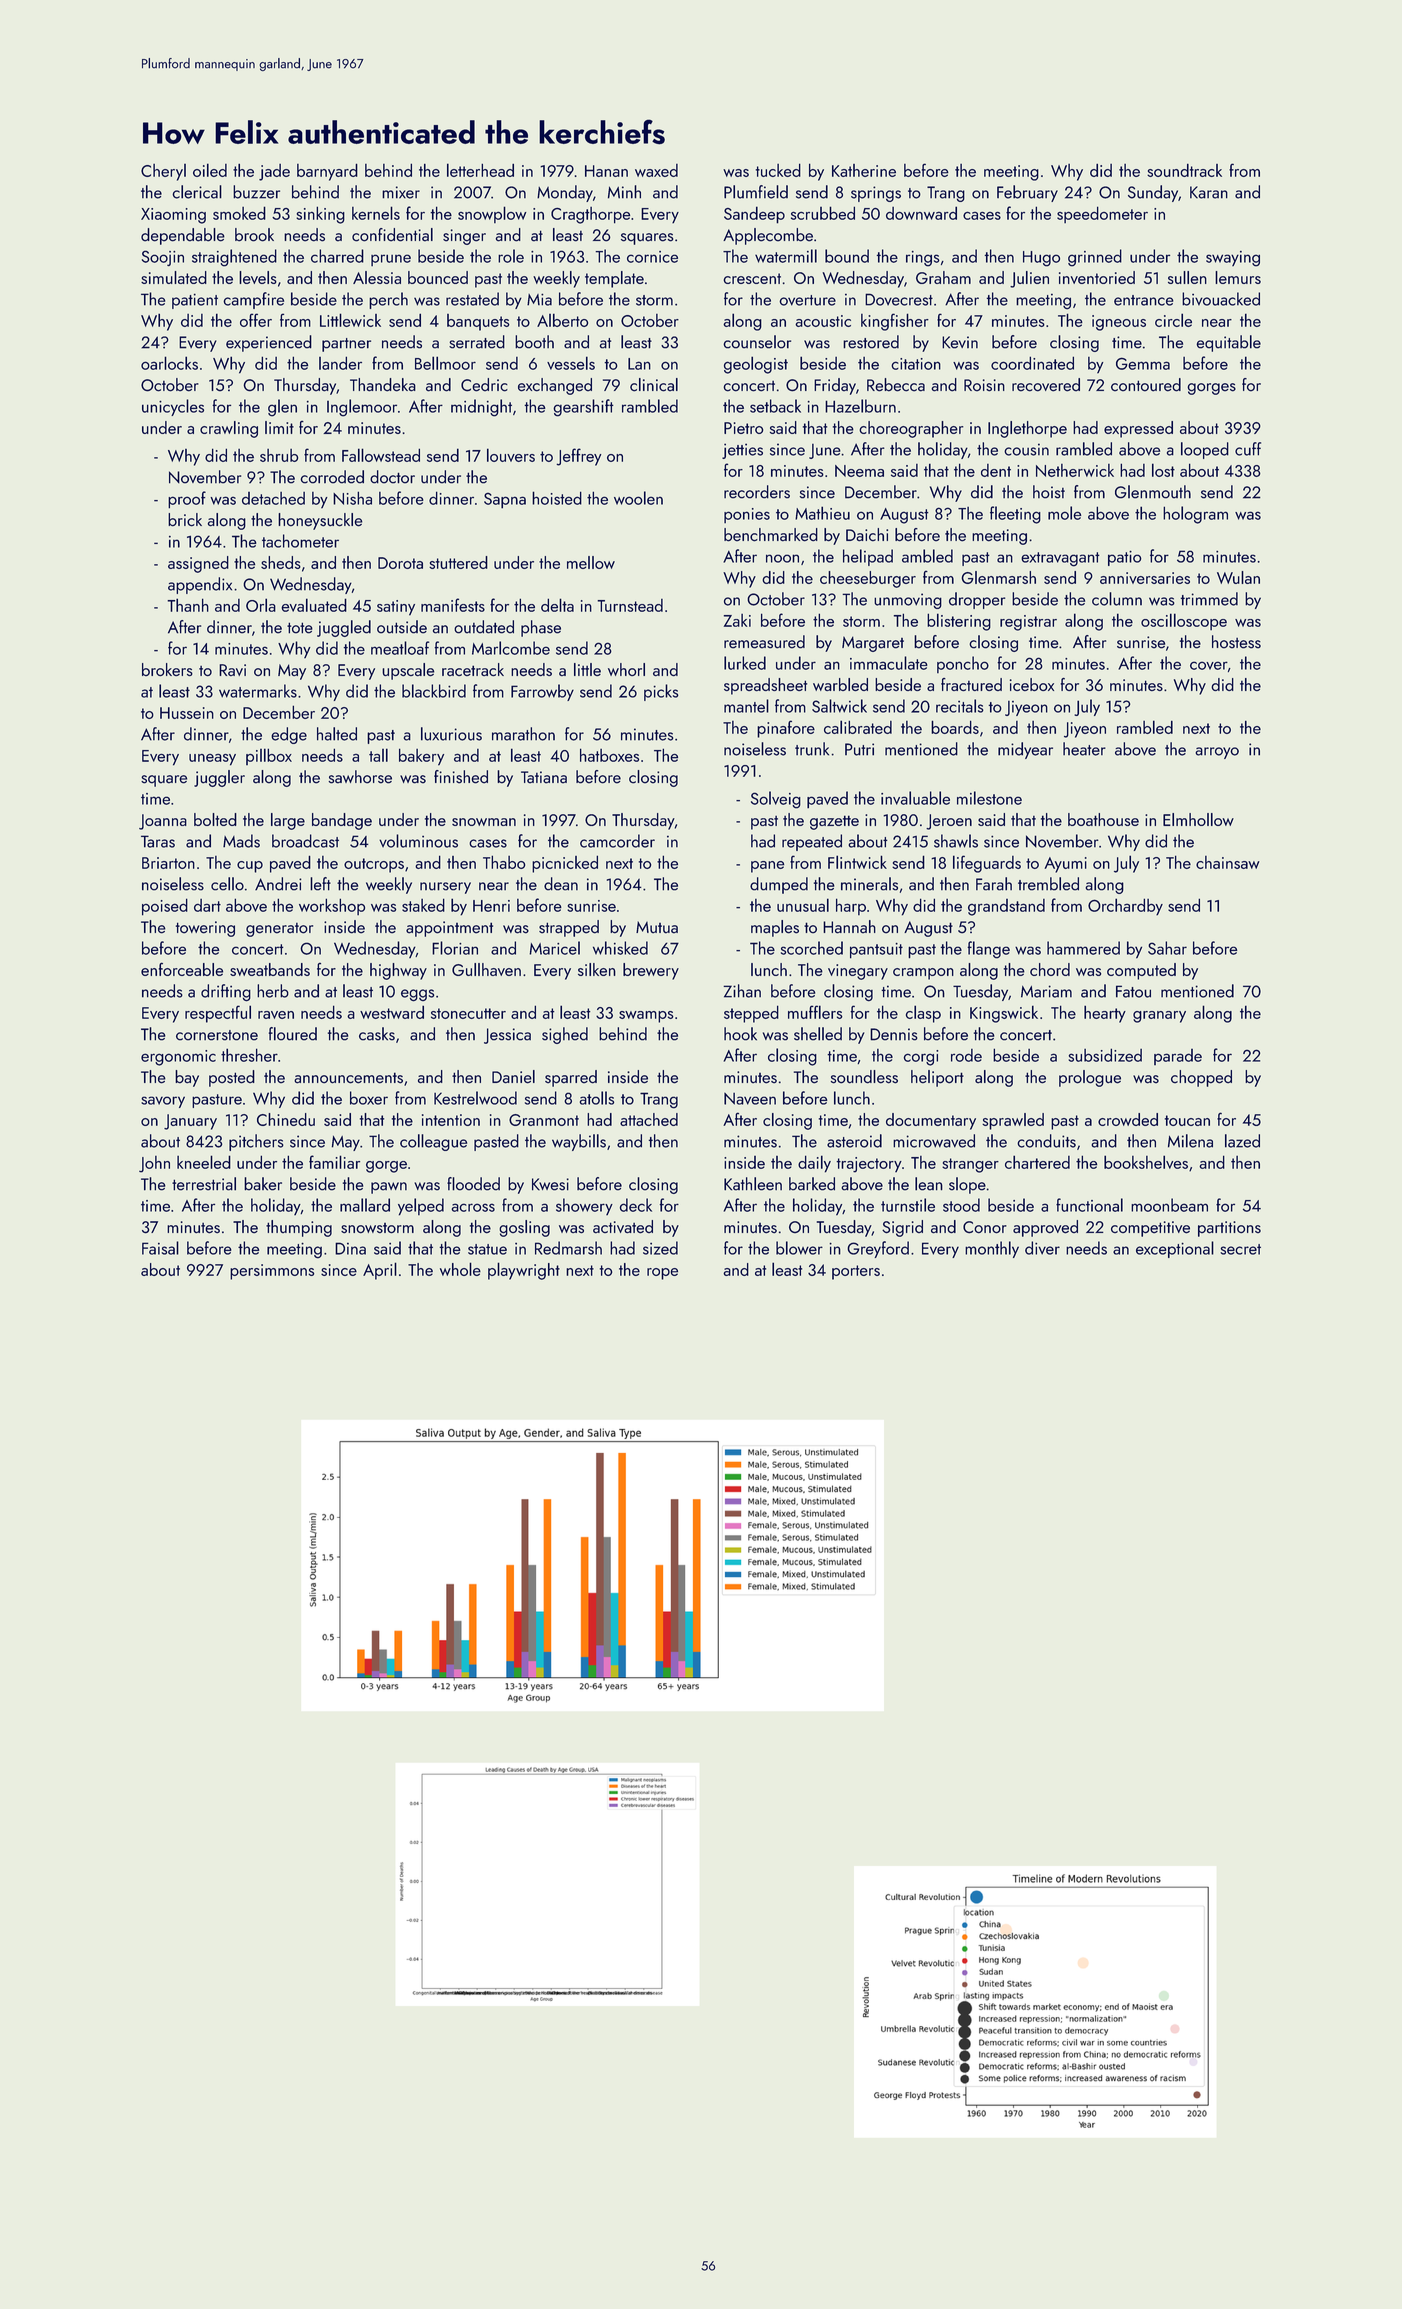 Image resolution: width=1402 pixels, height=2309 pixels. I want to click on raven, so click(276, 1015).
